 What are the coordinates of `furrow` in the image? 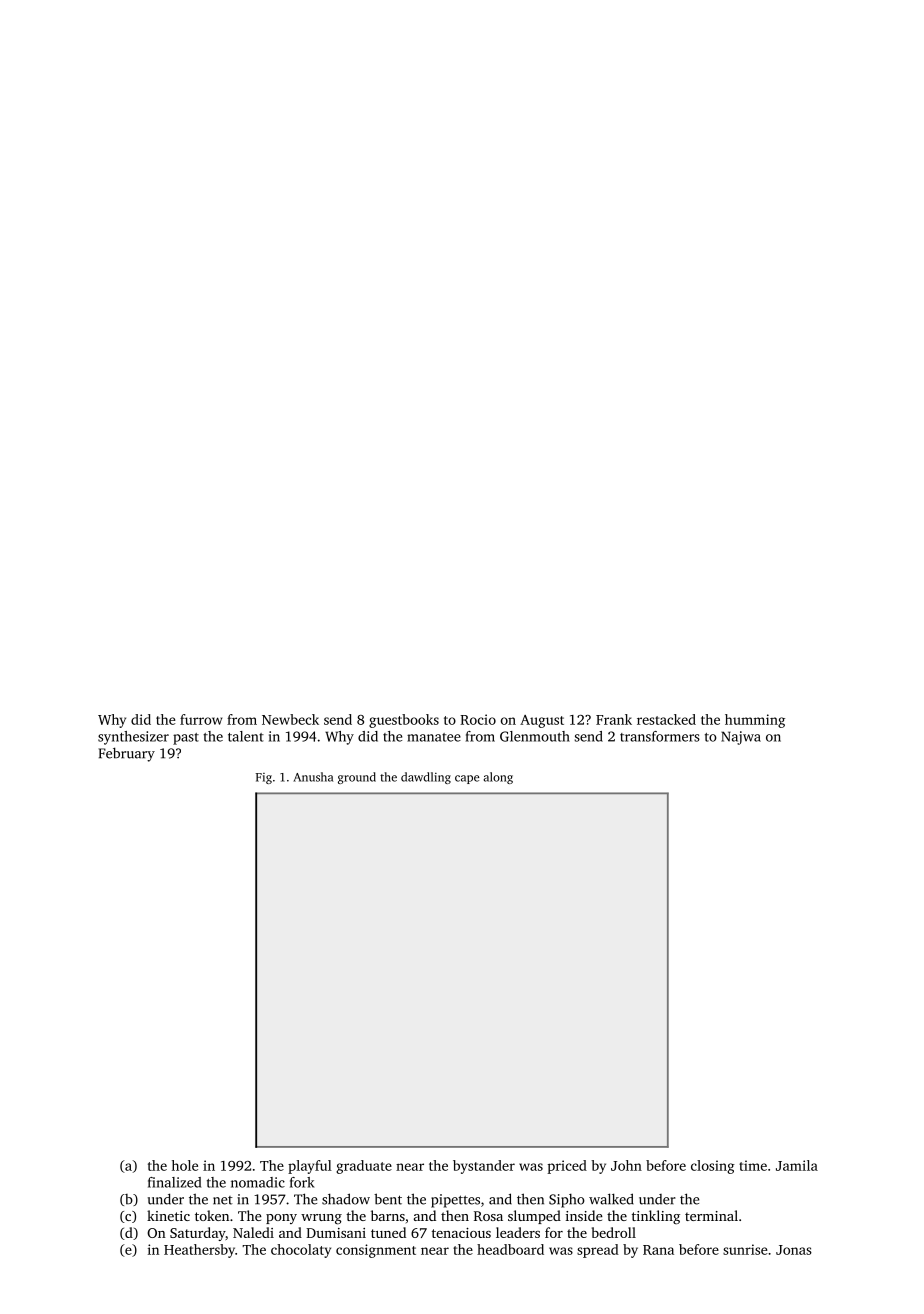 It's located at (201, 719).
